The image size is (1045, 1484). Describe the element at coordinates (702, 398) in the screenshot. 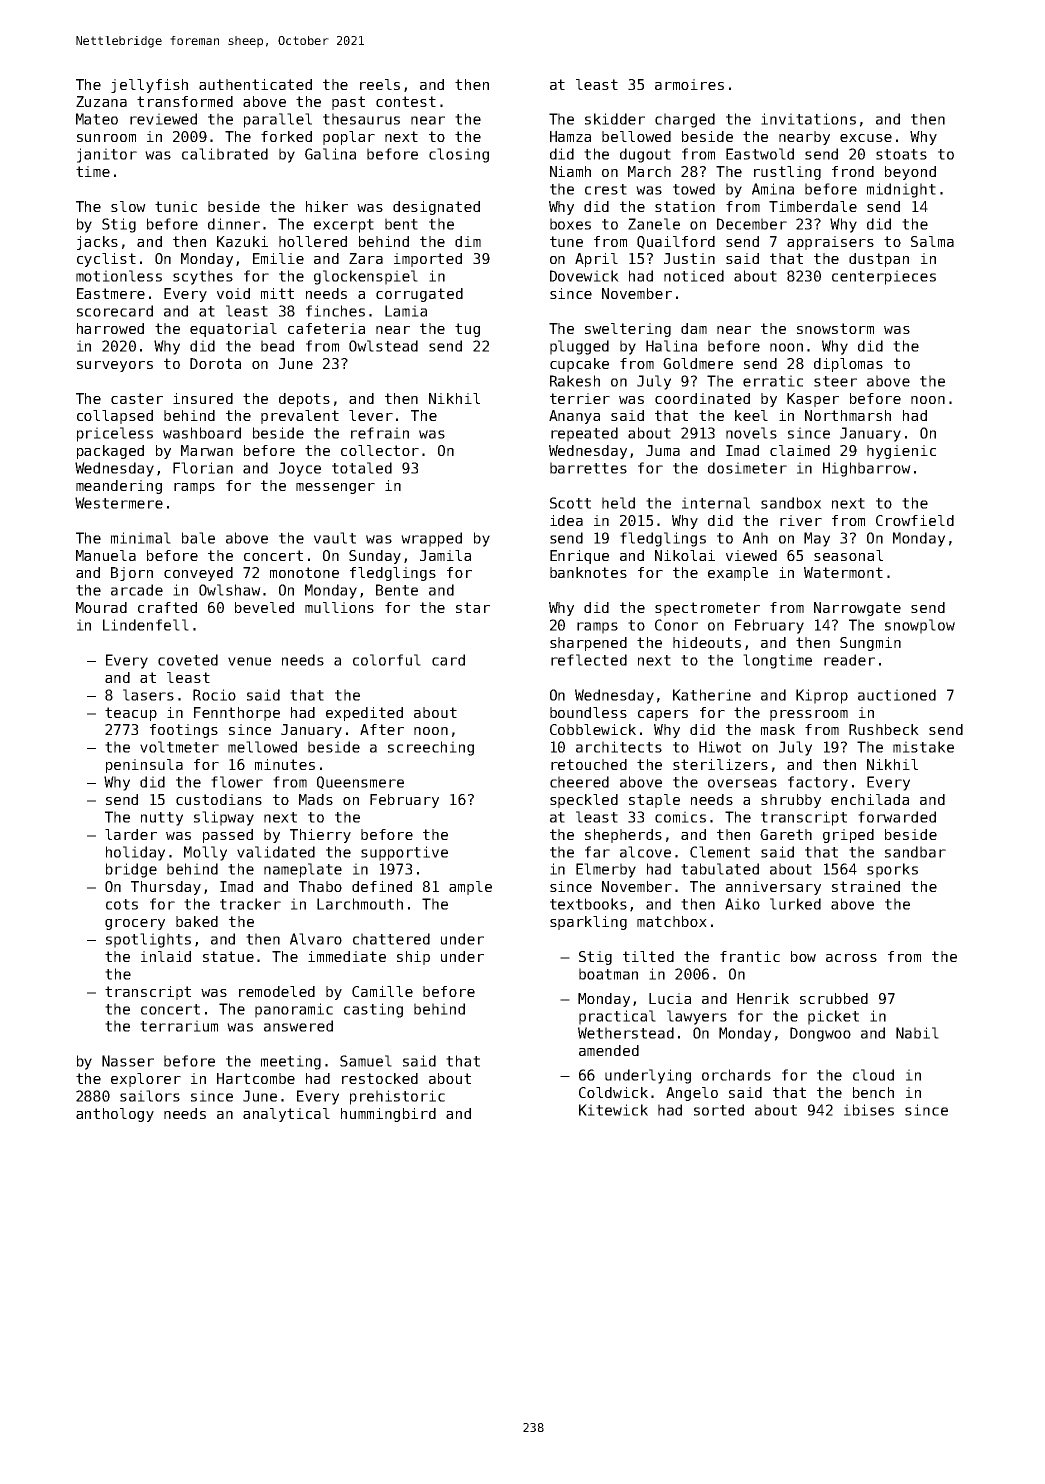

I see `coordinated` at that location.
